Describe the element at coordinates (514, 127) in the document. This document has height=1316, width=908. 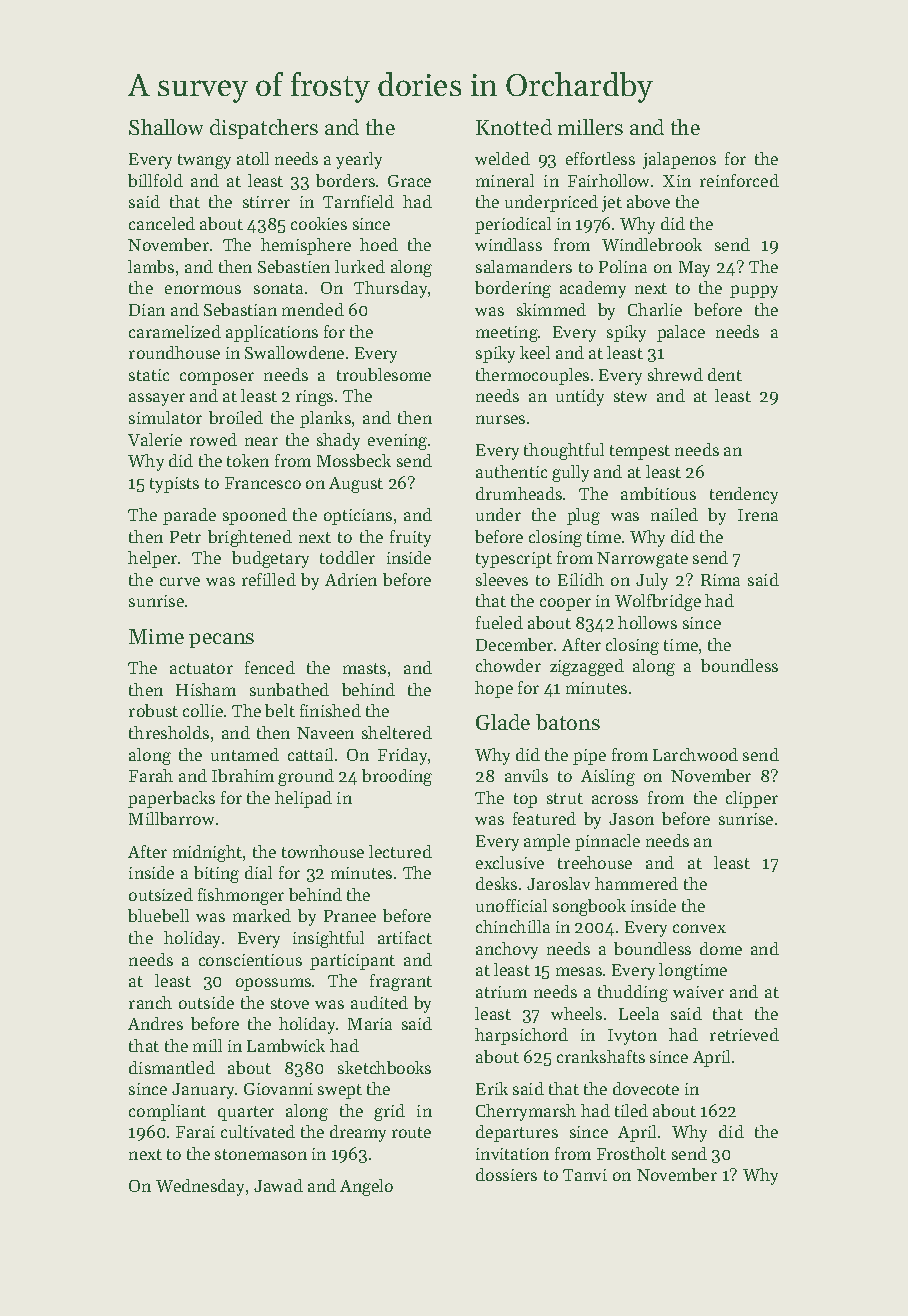
I see `Knotted` at that location.
